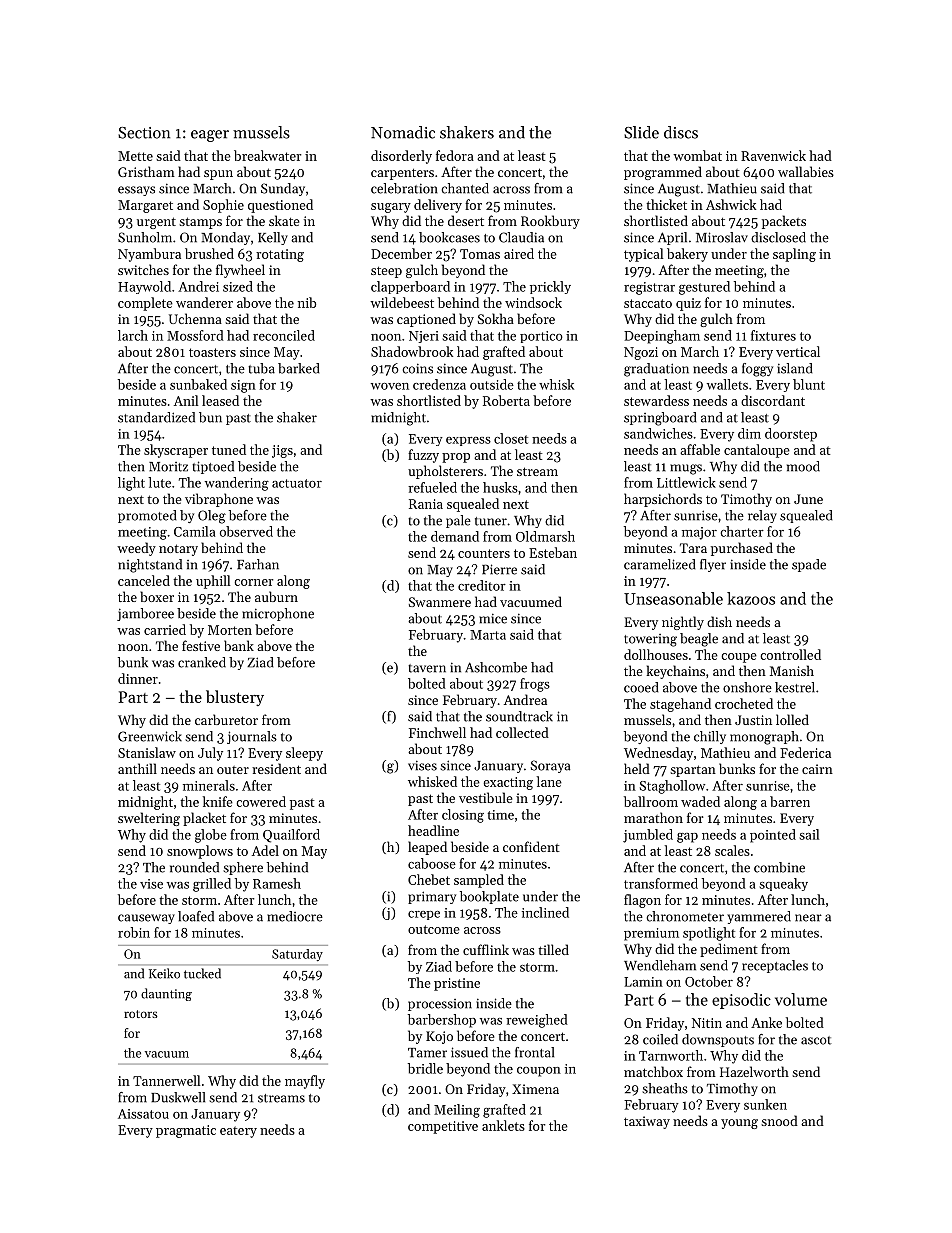 This document has height=1233, width=952. I want to click on rotors, so click(141, 1014).
